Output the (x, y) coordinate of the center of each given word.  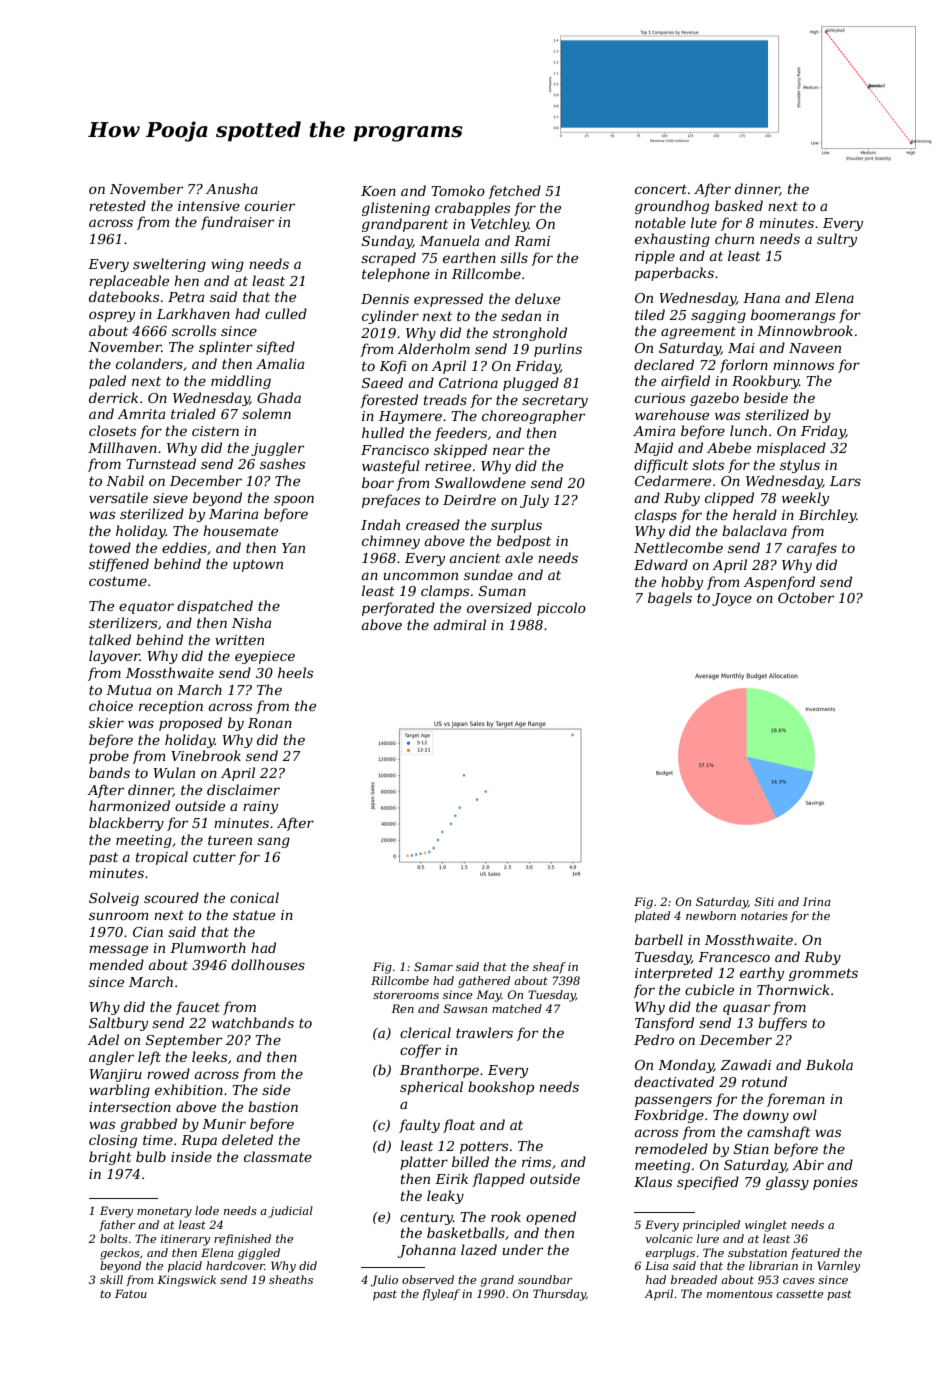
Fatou (131, 1293)
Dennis (385, 299)
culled (286, 313)
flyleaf (441, 1295)
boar (378, 482)
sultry (837, 240)
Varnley (838, 1267)
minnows (803, 365)
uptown (258, 566)
